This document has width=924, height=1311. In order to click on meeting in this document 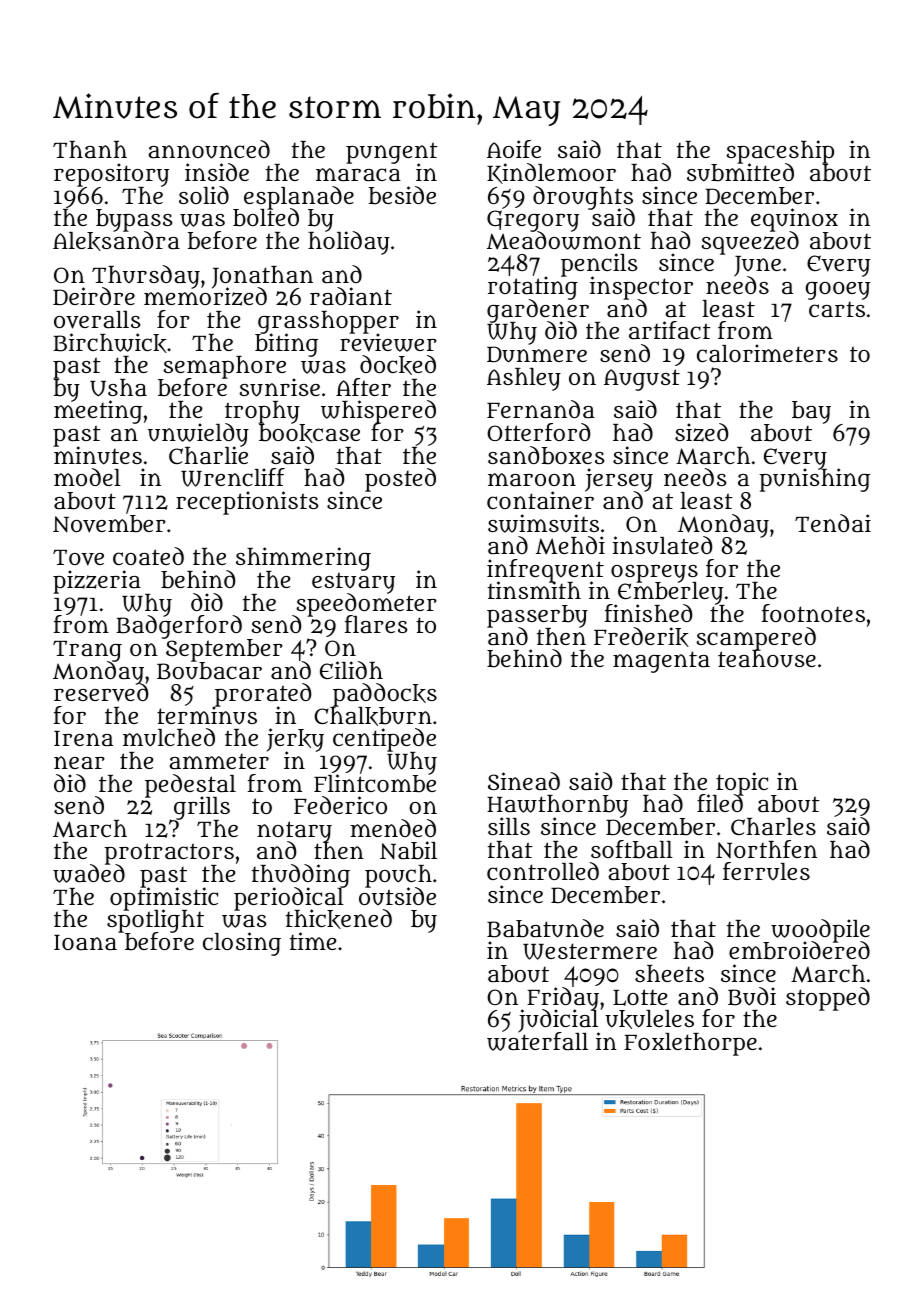, I will do `click(98, 413)`.
